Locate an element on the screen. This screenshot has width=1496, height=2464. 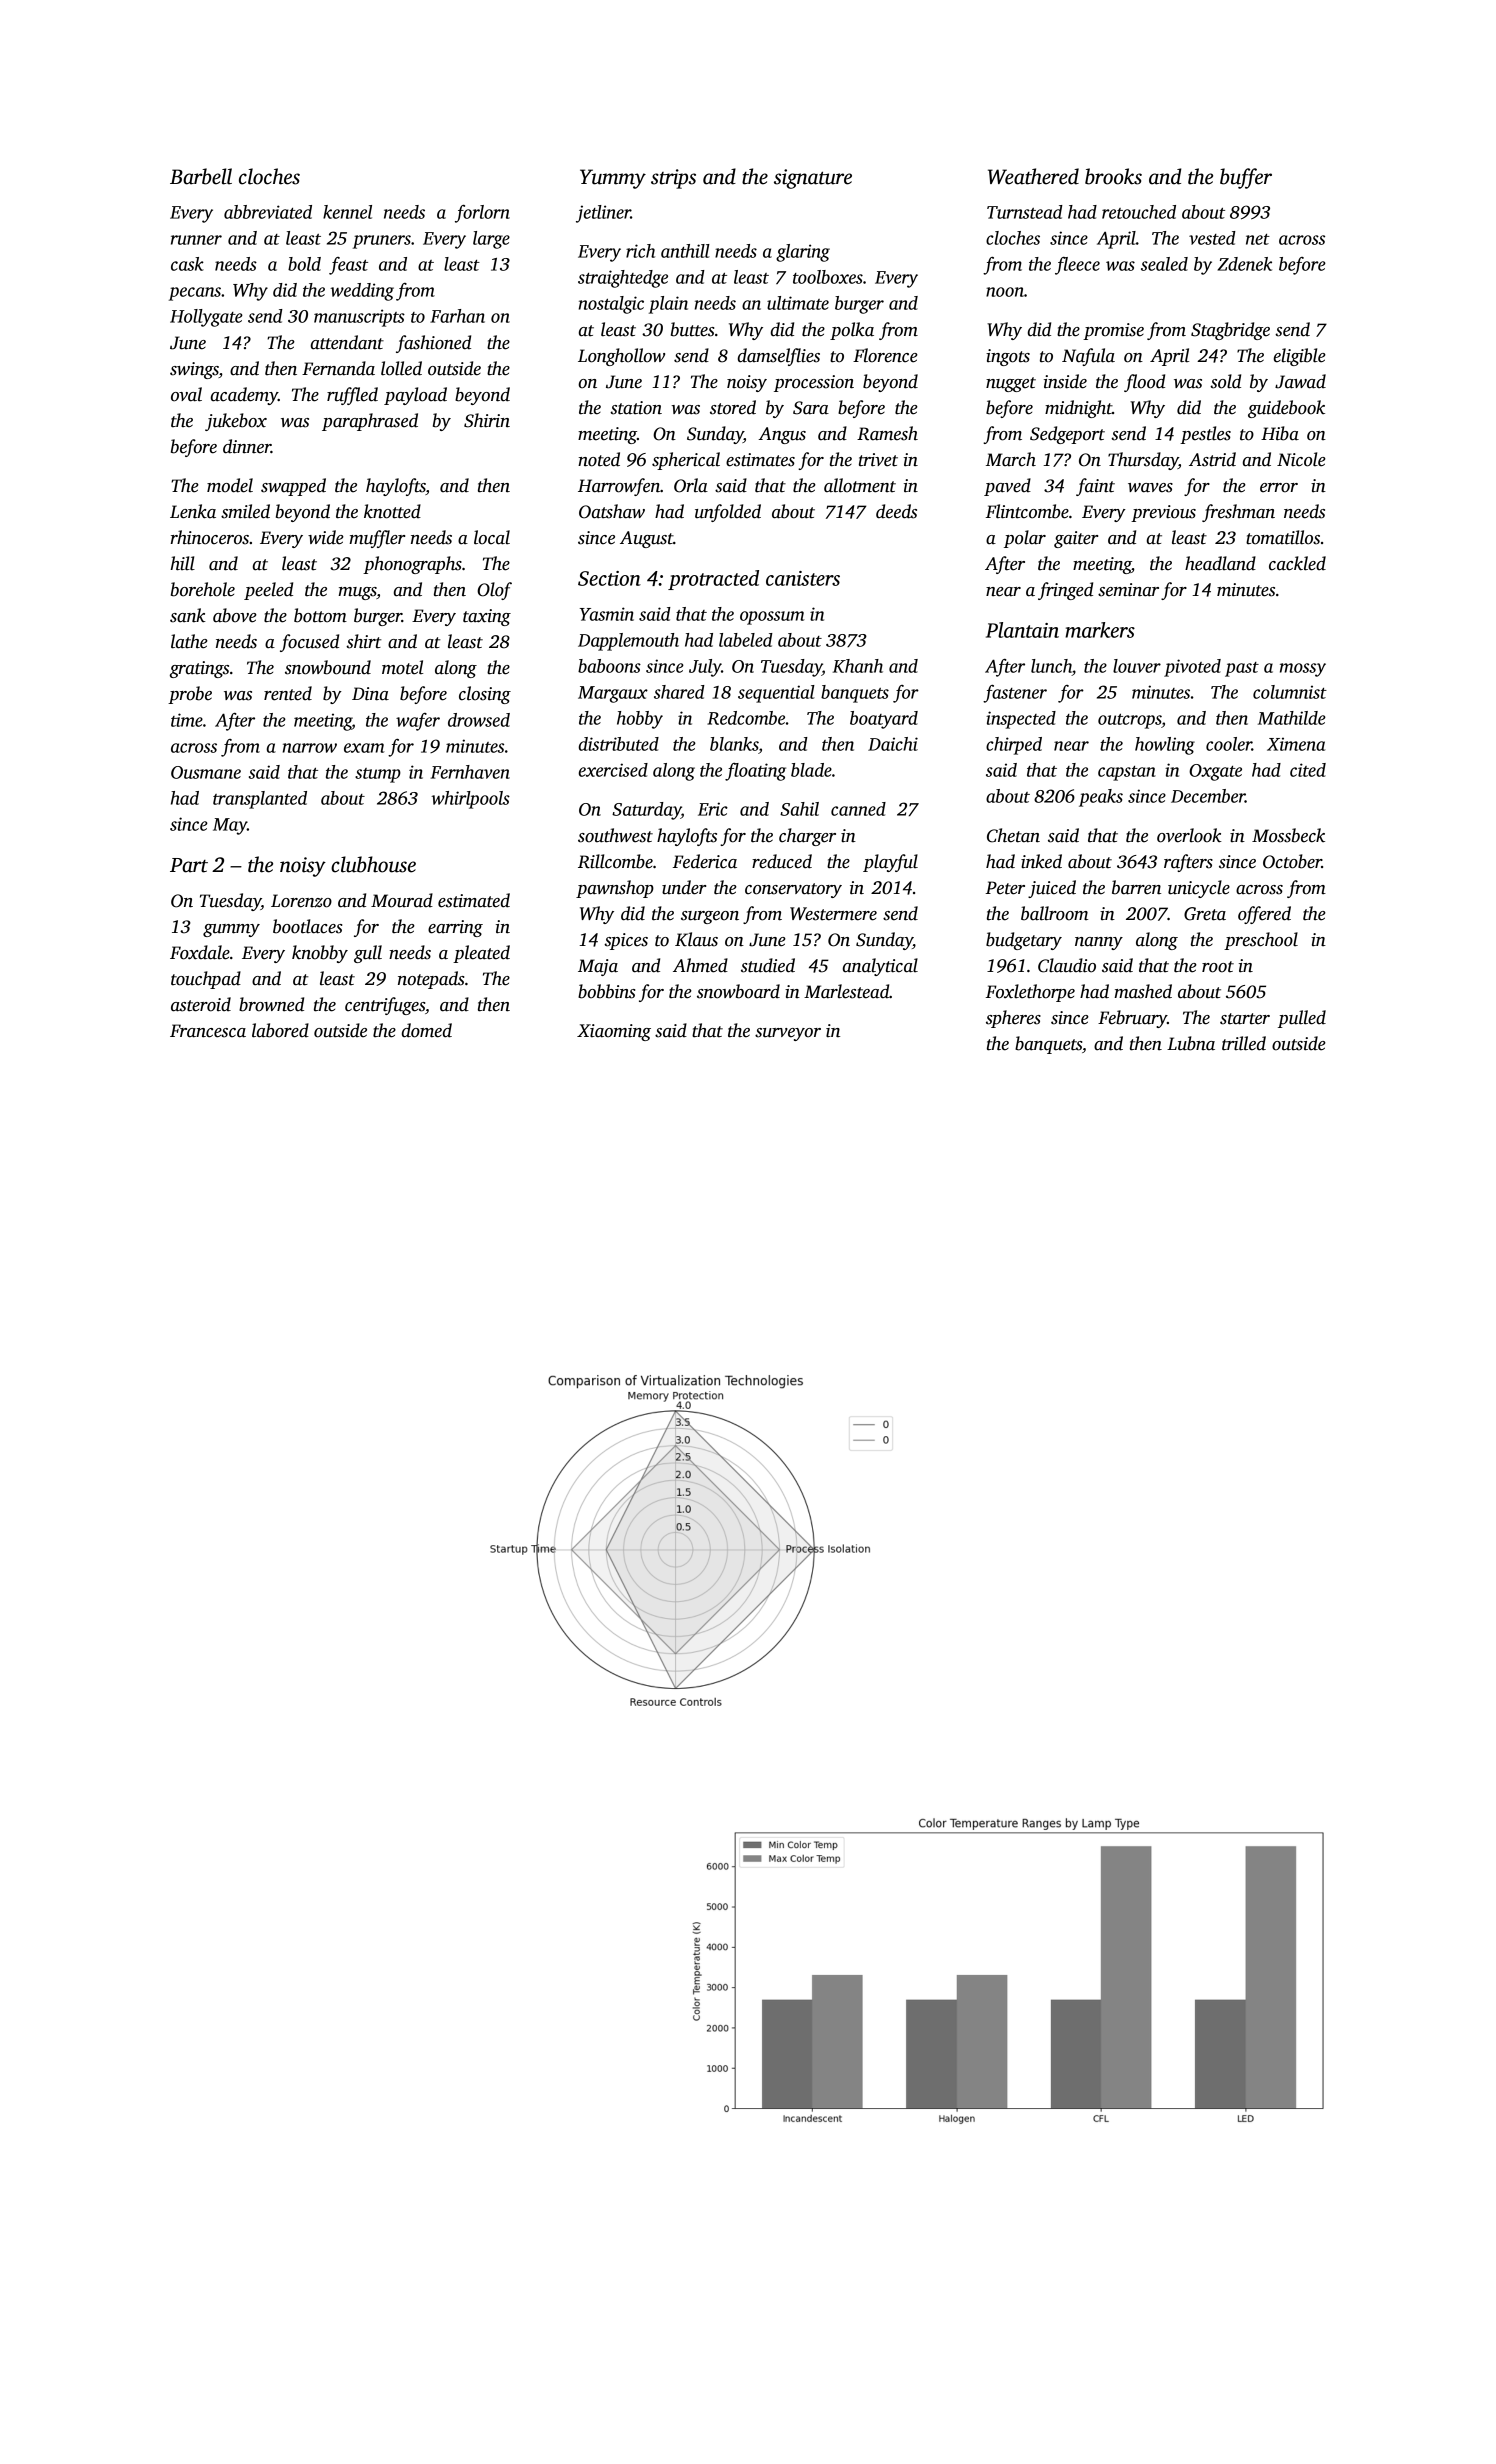
borehole is located at coordinates (203, 589).
